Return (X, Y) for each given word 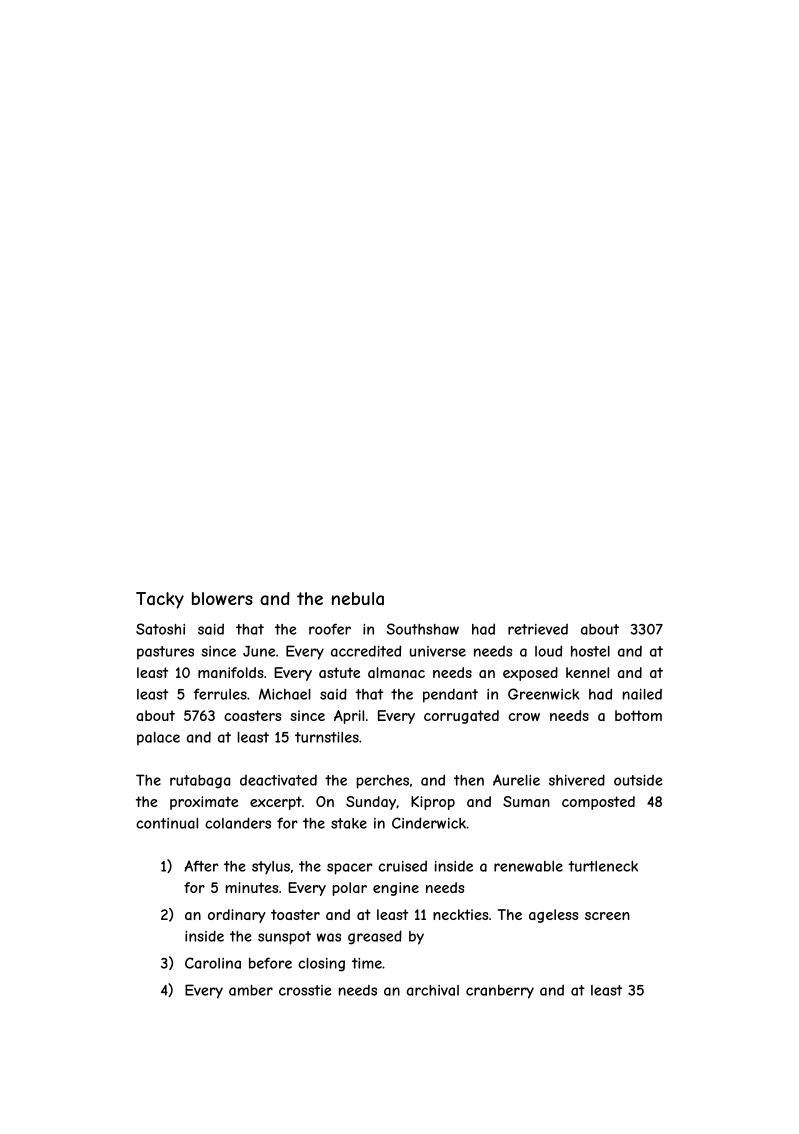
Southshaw (423, 629)
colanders (238, 823)
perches (383, 782)
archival (433, 990)
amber (251, 990)
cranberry (500, 992)
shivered (577, 780)
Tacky (160, 600)
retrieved (538, 629)
